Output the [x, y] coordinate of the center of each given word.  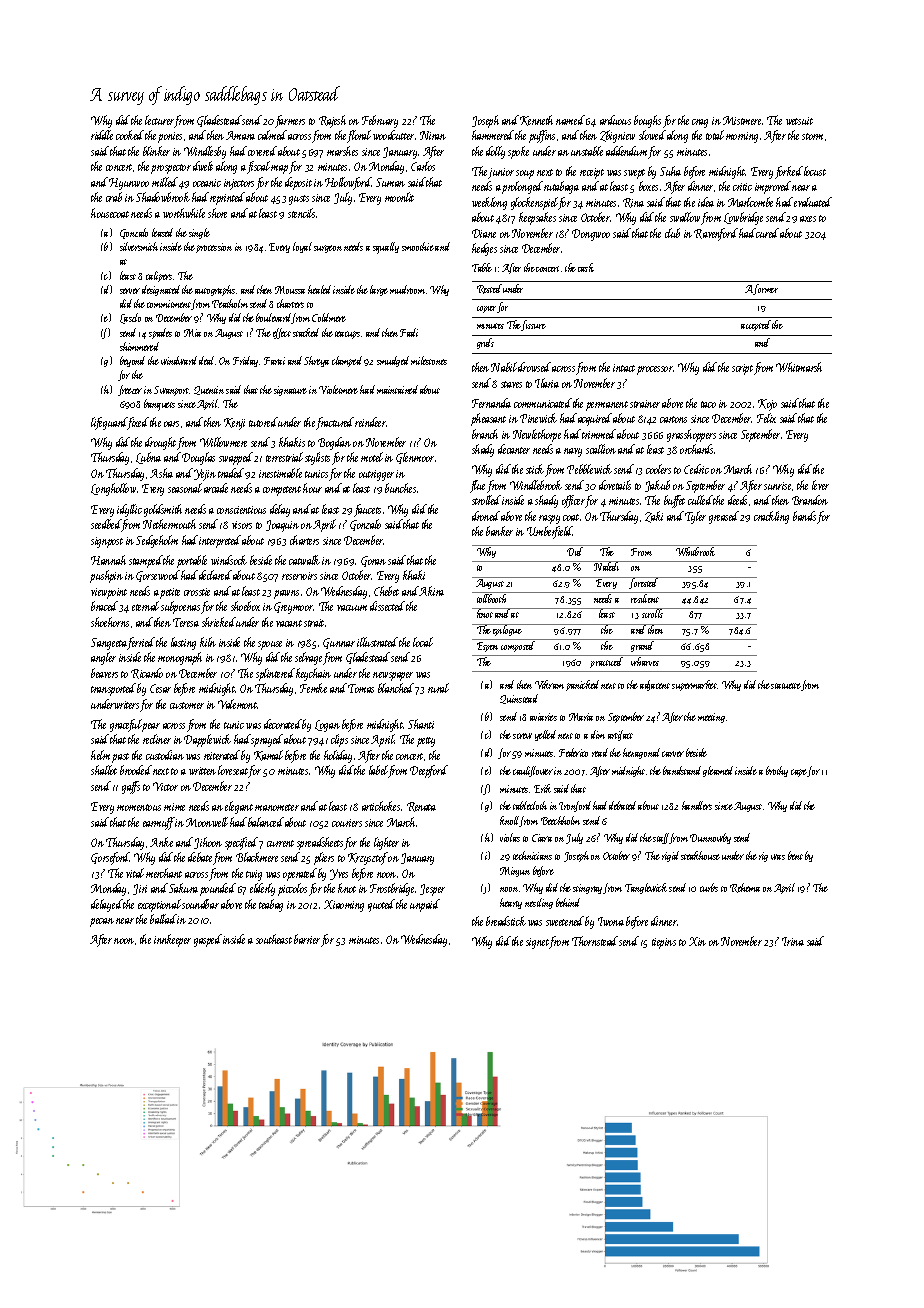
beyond [132, 361]
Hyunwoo [129, 184]
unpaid [425, 905]
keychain [313, 674]
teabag [271, 905]
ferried [141, 643]
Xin [697, 941]
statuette [786, 686]
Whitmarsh [799, 367]
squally [386, 248]
